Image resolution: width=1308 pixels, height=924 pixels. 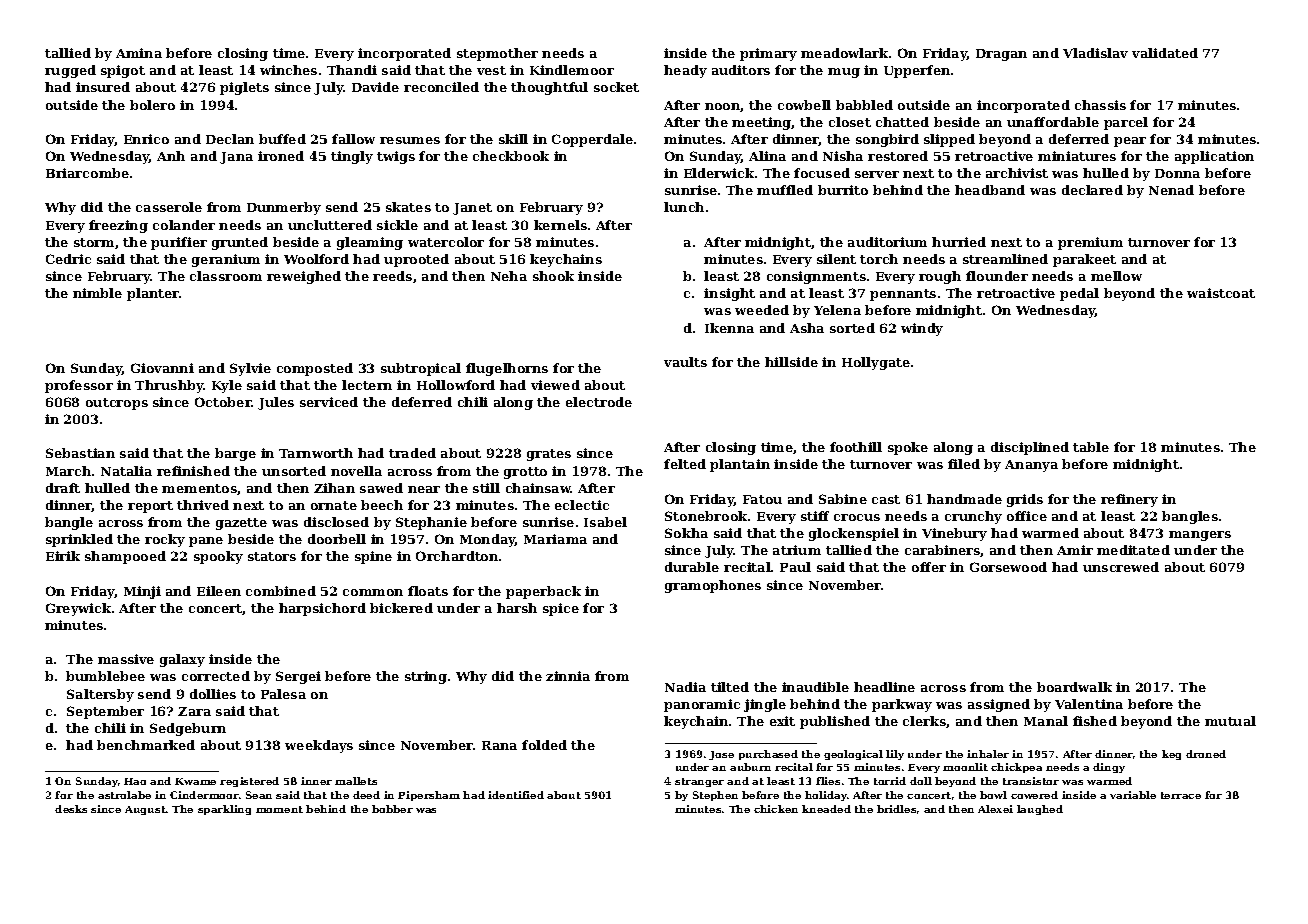 I want to click on doorbell, so click(x=337, y=539).
